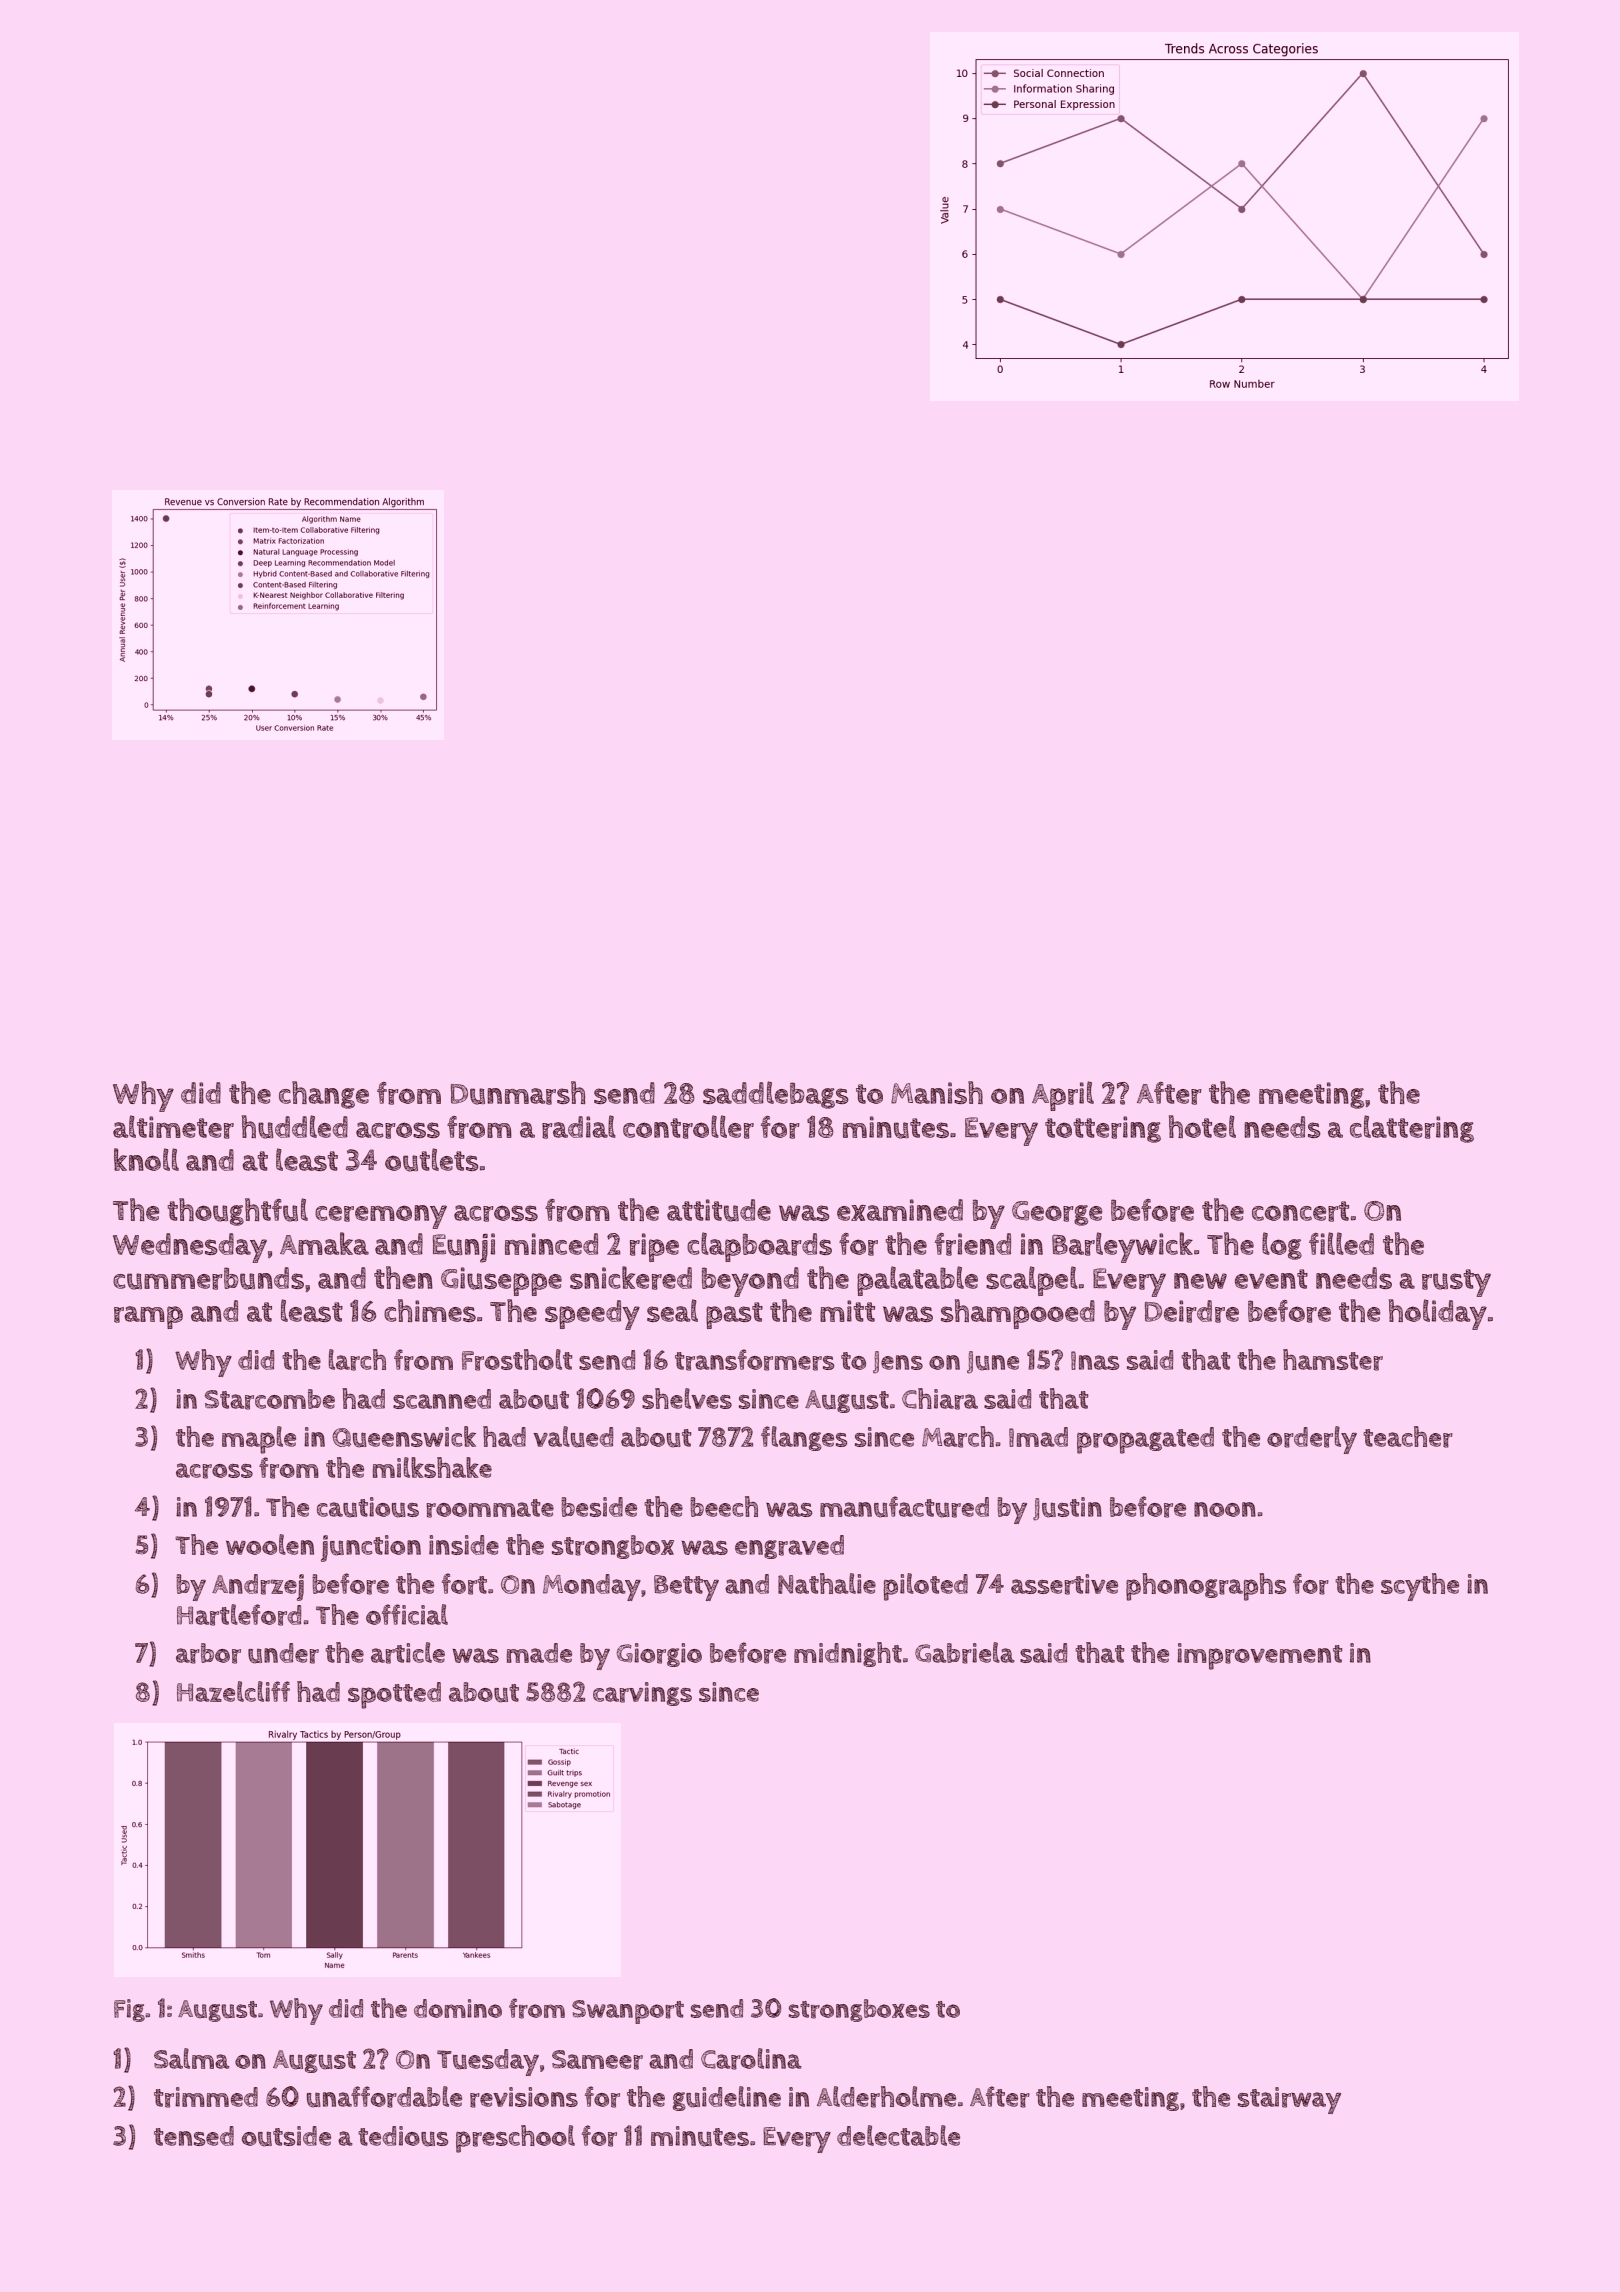 The image size is (1620, 2292). Describe the element at coordinates (324, 1243) in the page. I see `Amaka` at that location.
